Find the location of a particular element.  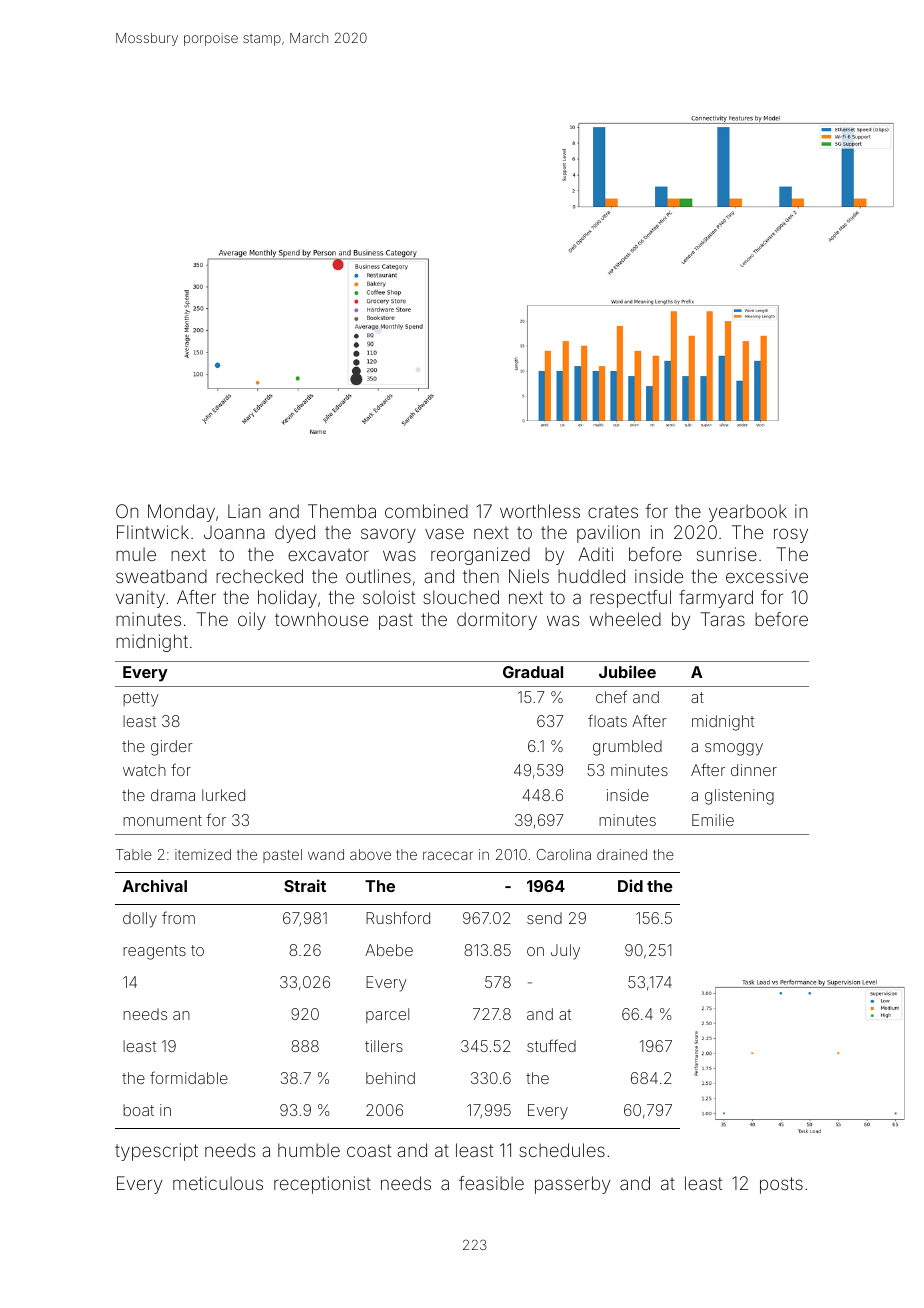

reorganized is located at coordinates (480, 556).
